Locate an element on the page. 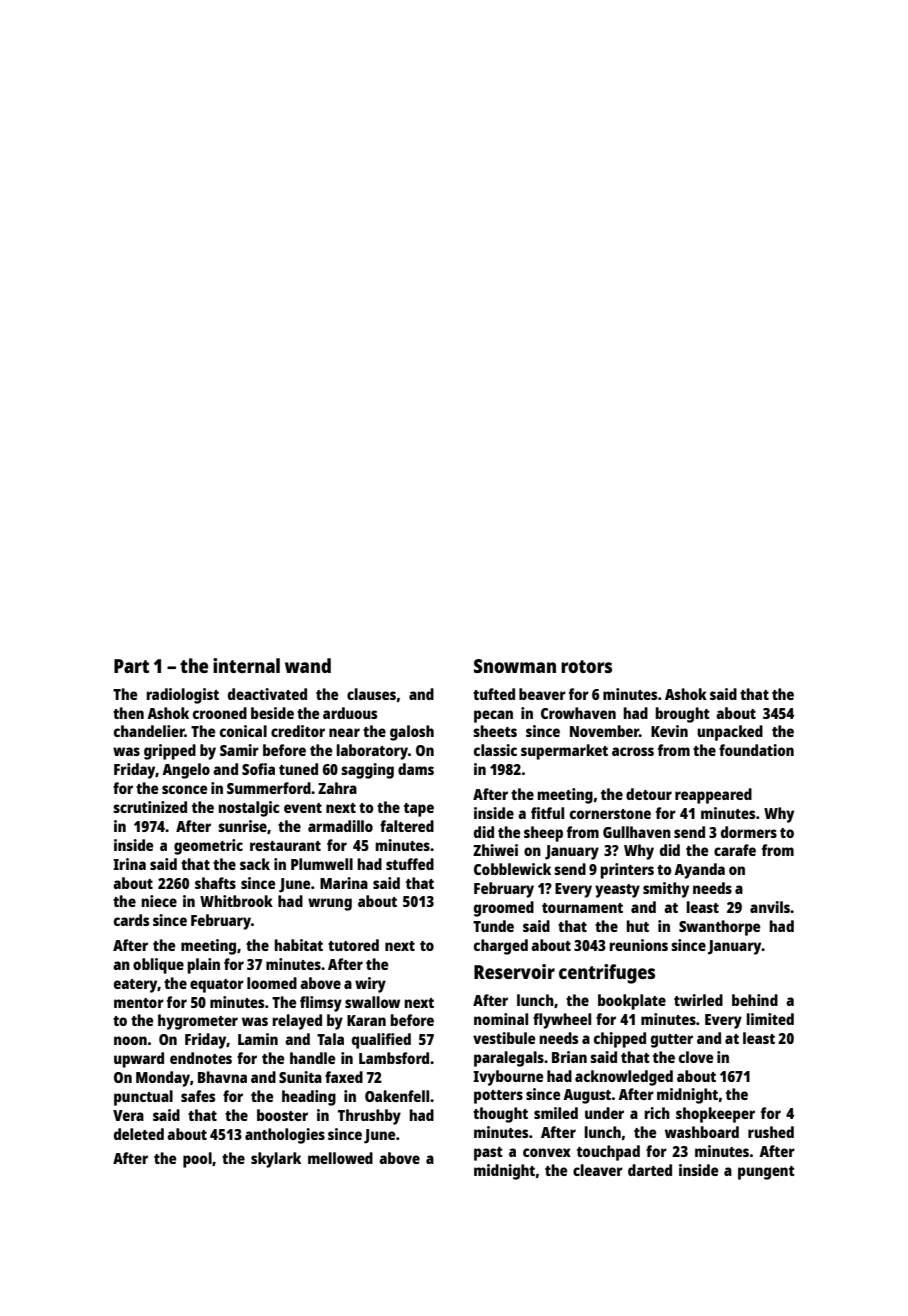 This image has height=1316, width=908. swallow is located at coordinates (372, 1002).
